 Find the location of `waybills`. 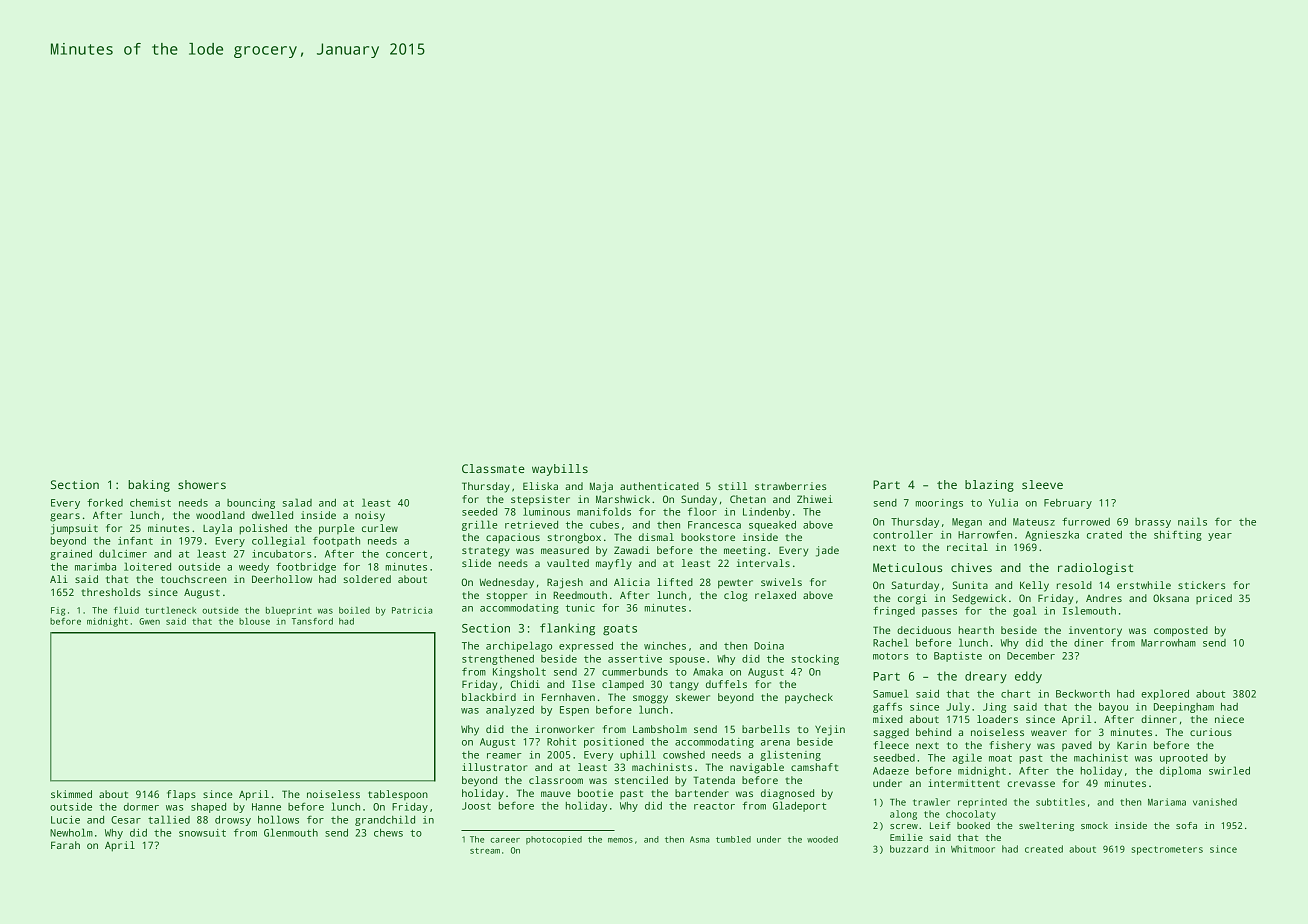

waybills is located at coordinates (560, 470).
